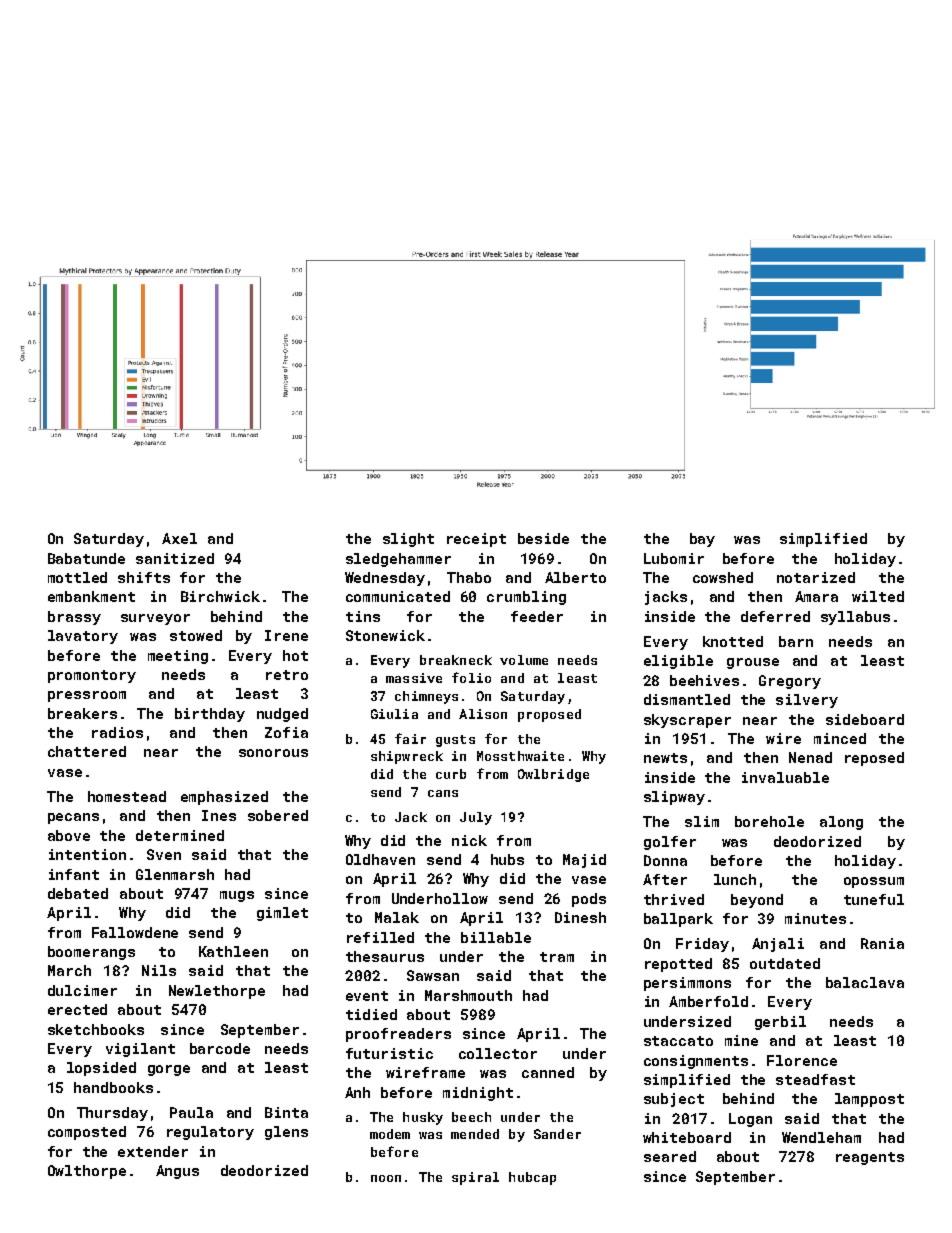 The image size is (952, 1233). I want to click on Lubomir, so click(674, 558).
